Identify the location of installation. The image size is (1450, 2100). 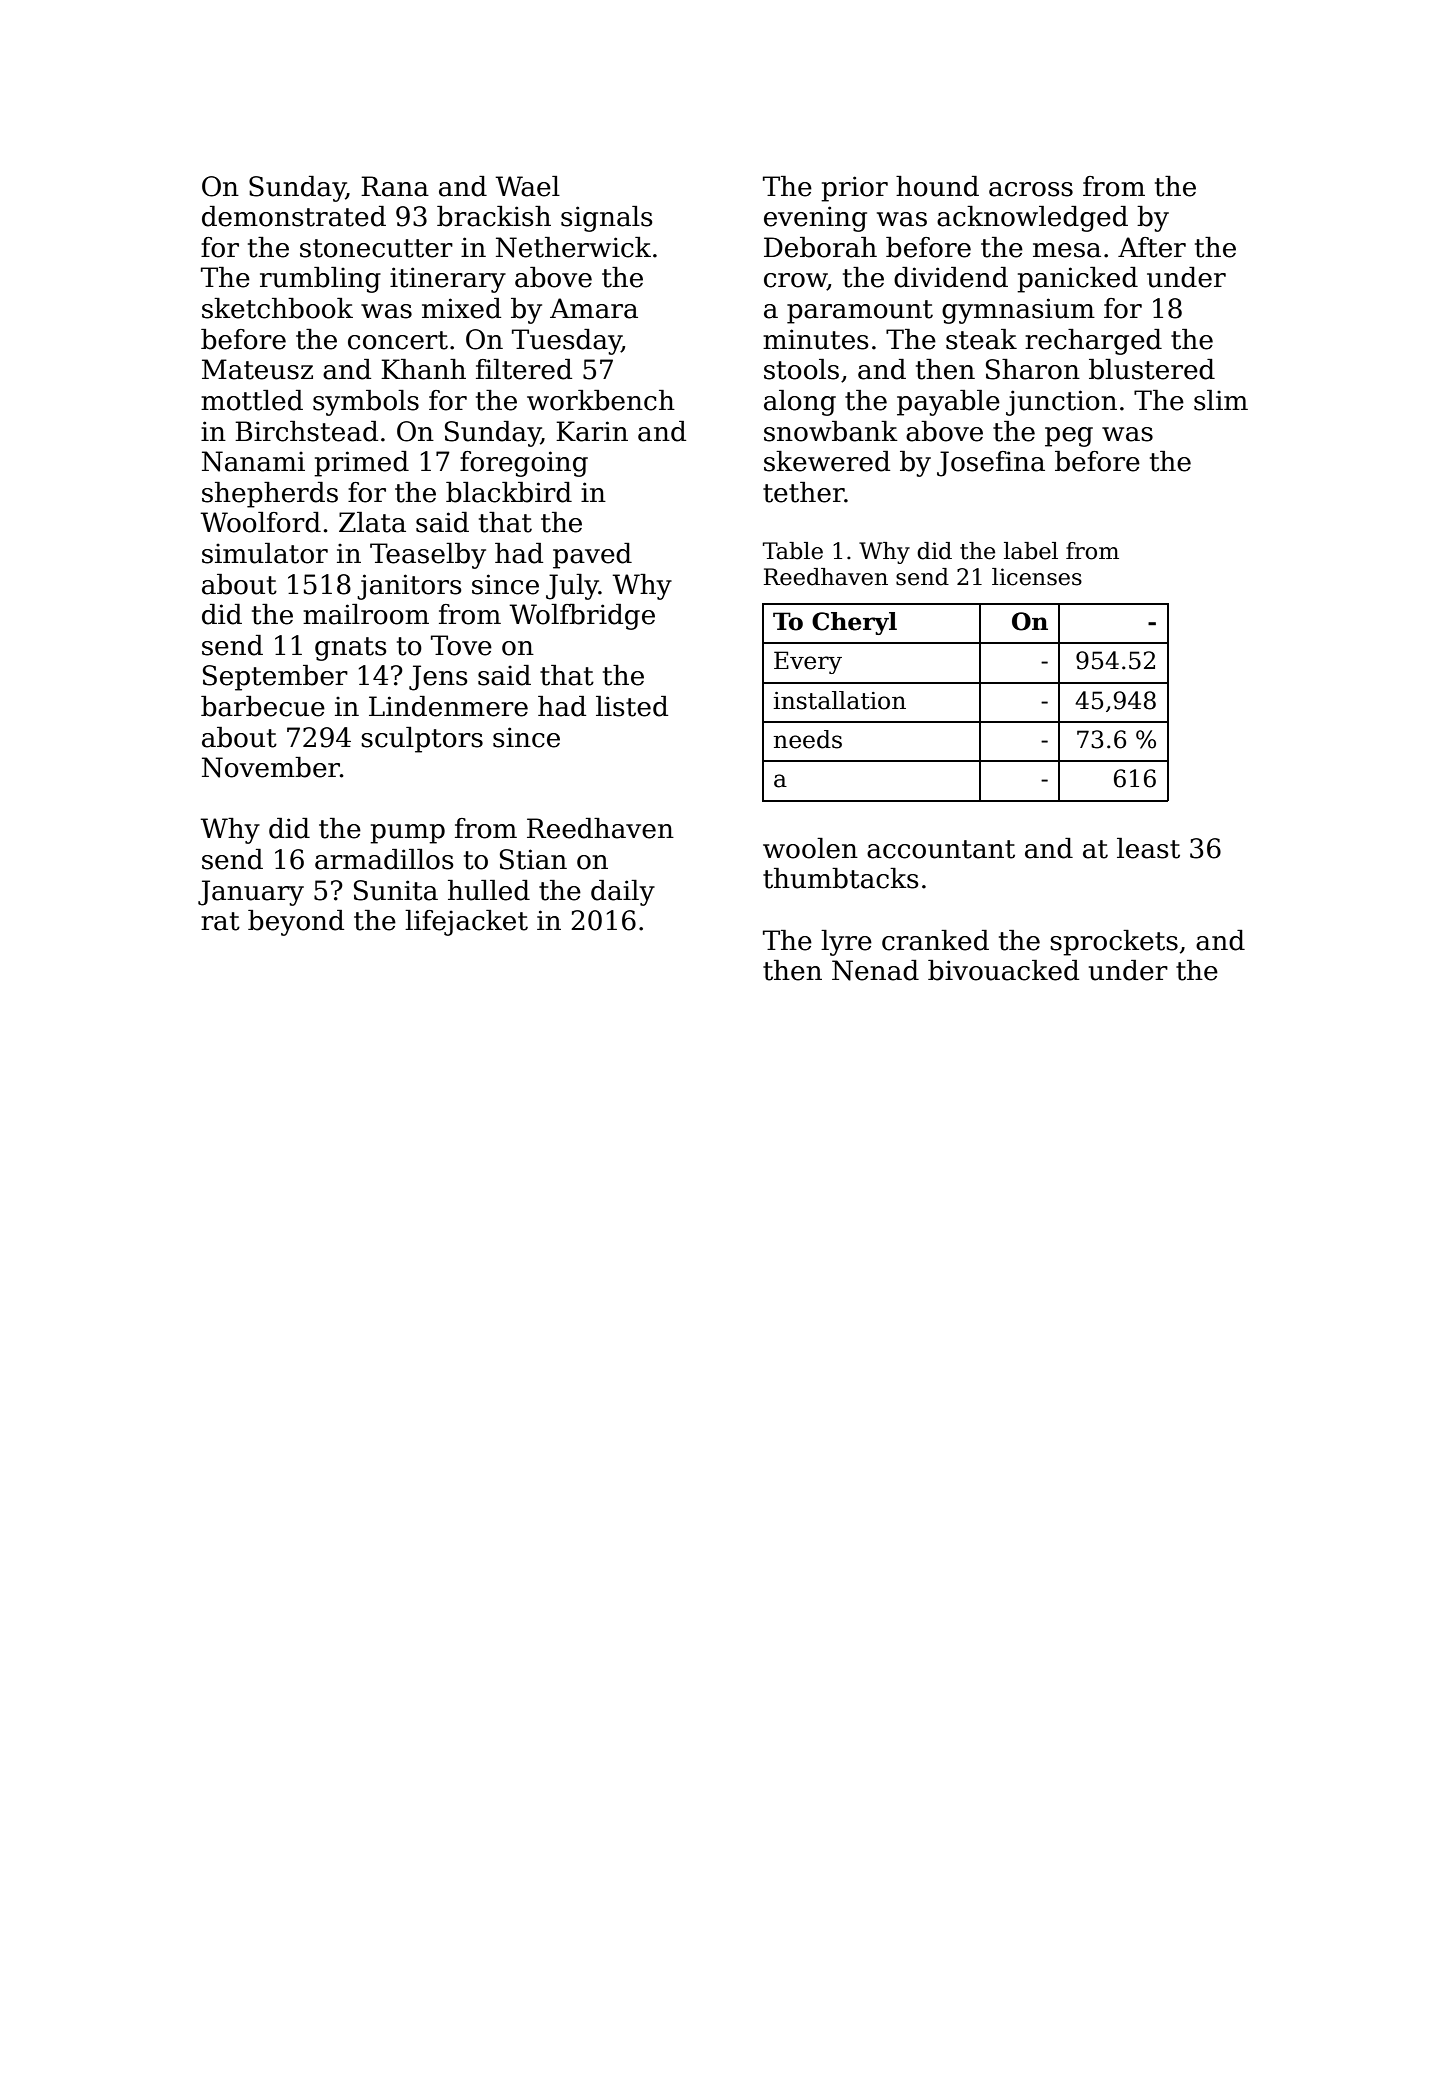
(839, 700).
